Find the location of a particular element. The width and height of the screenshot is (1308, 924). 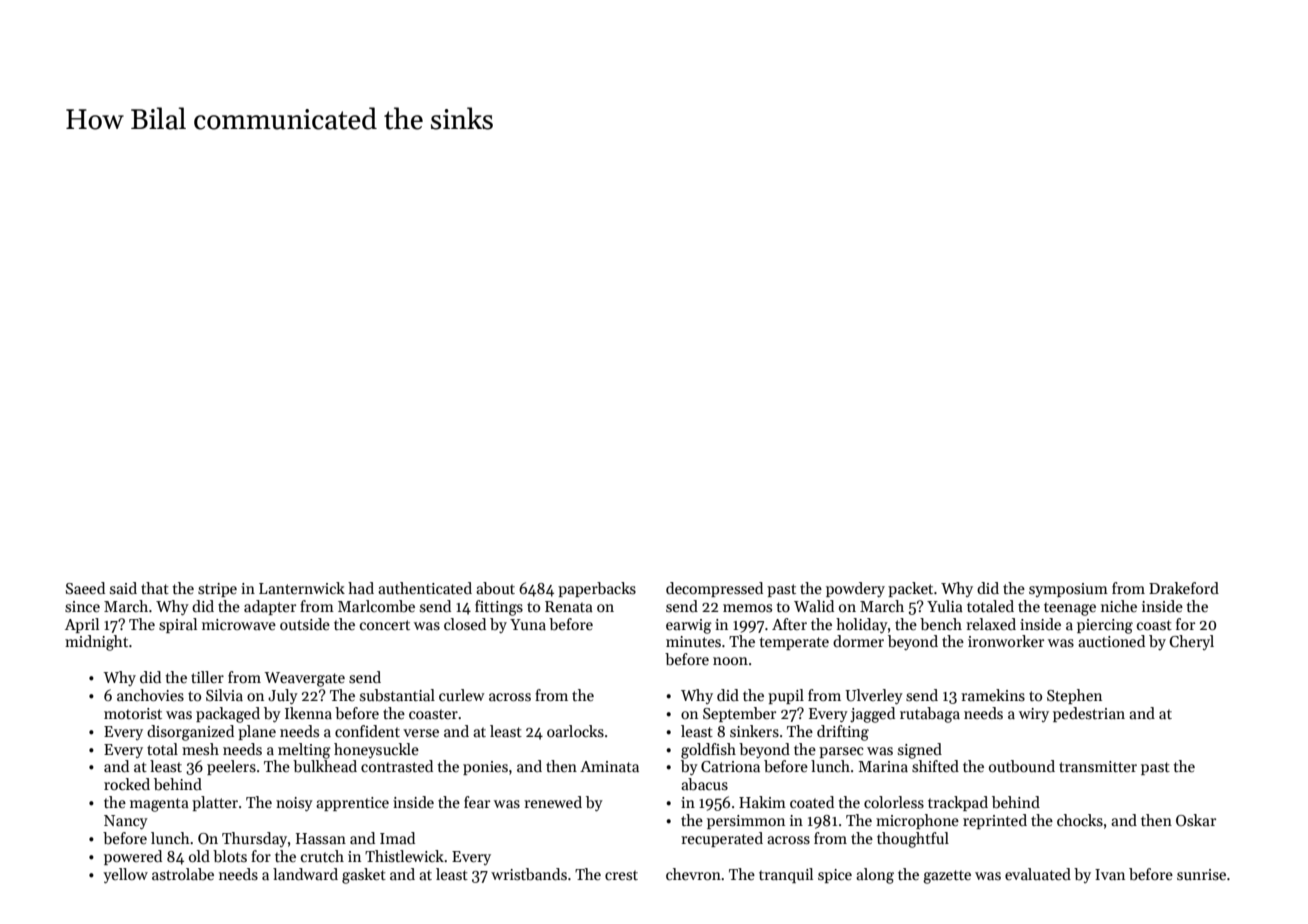

pupil is located at coordinates (786, 696).
